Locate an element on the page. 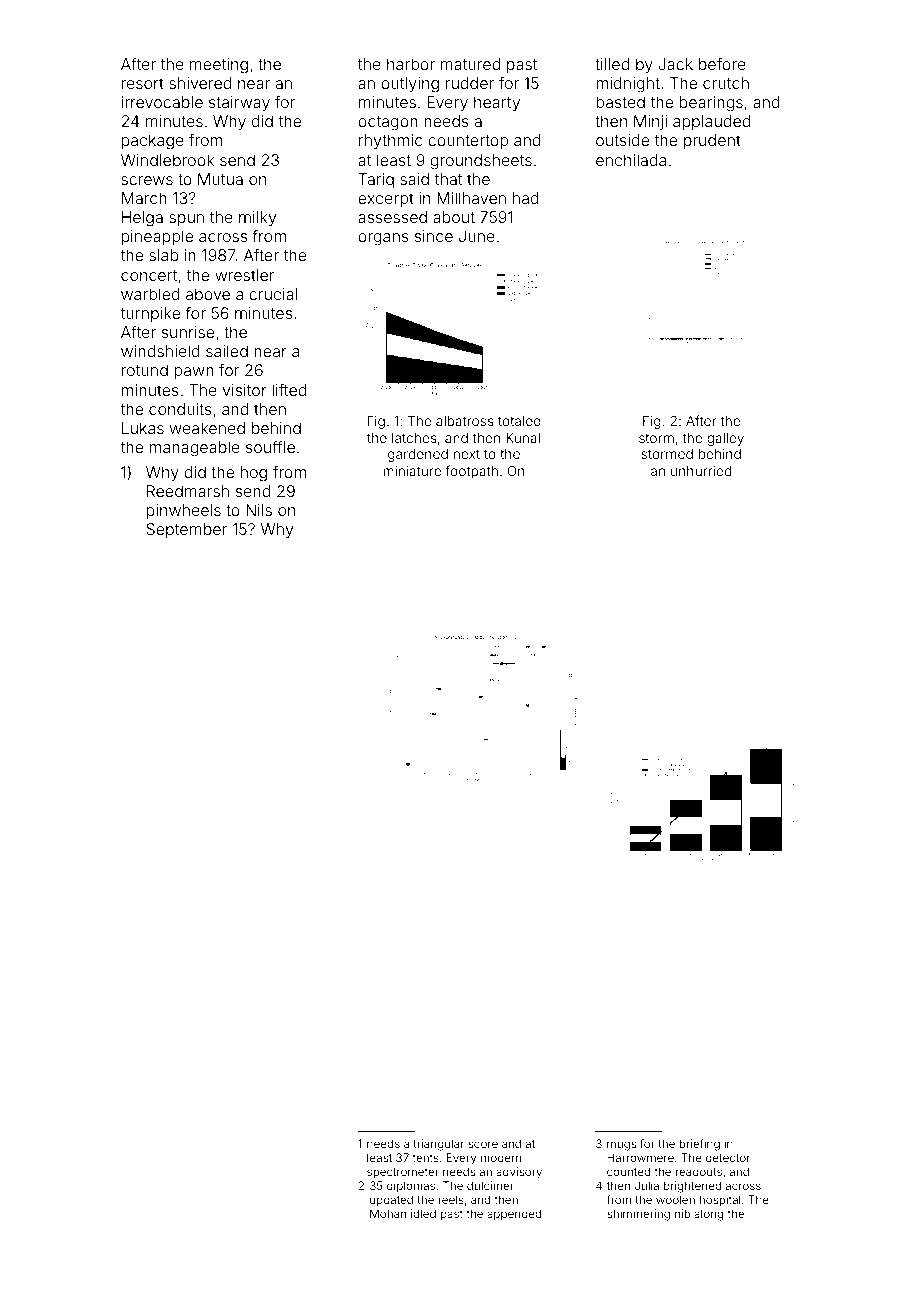  Mohan is located at coordinates (388, 1213).
